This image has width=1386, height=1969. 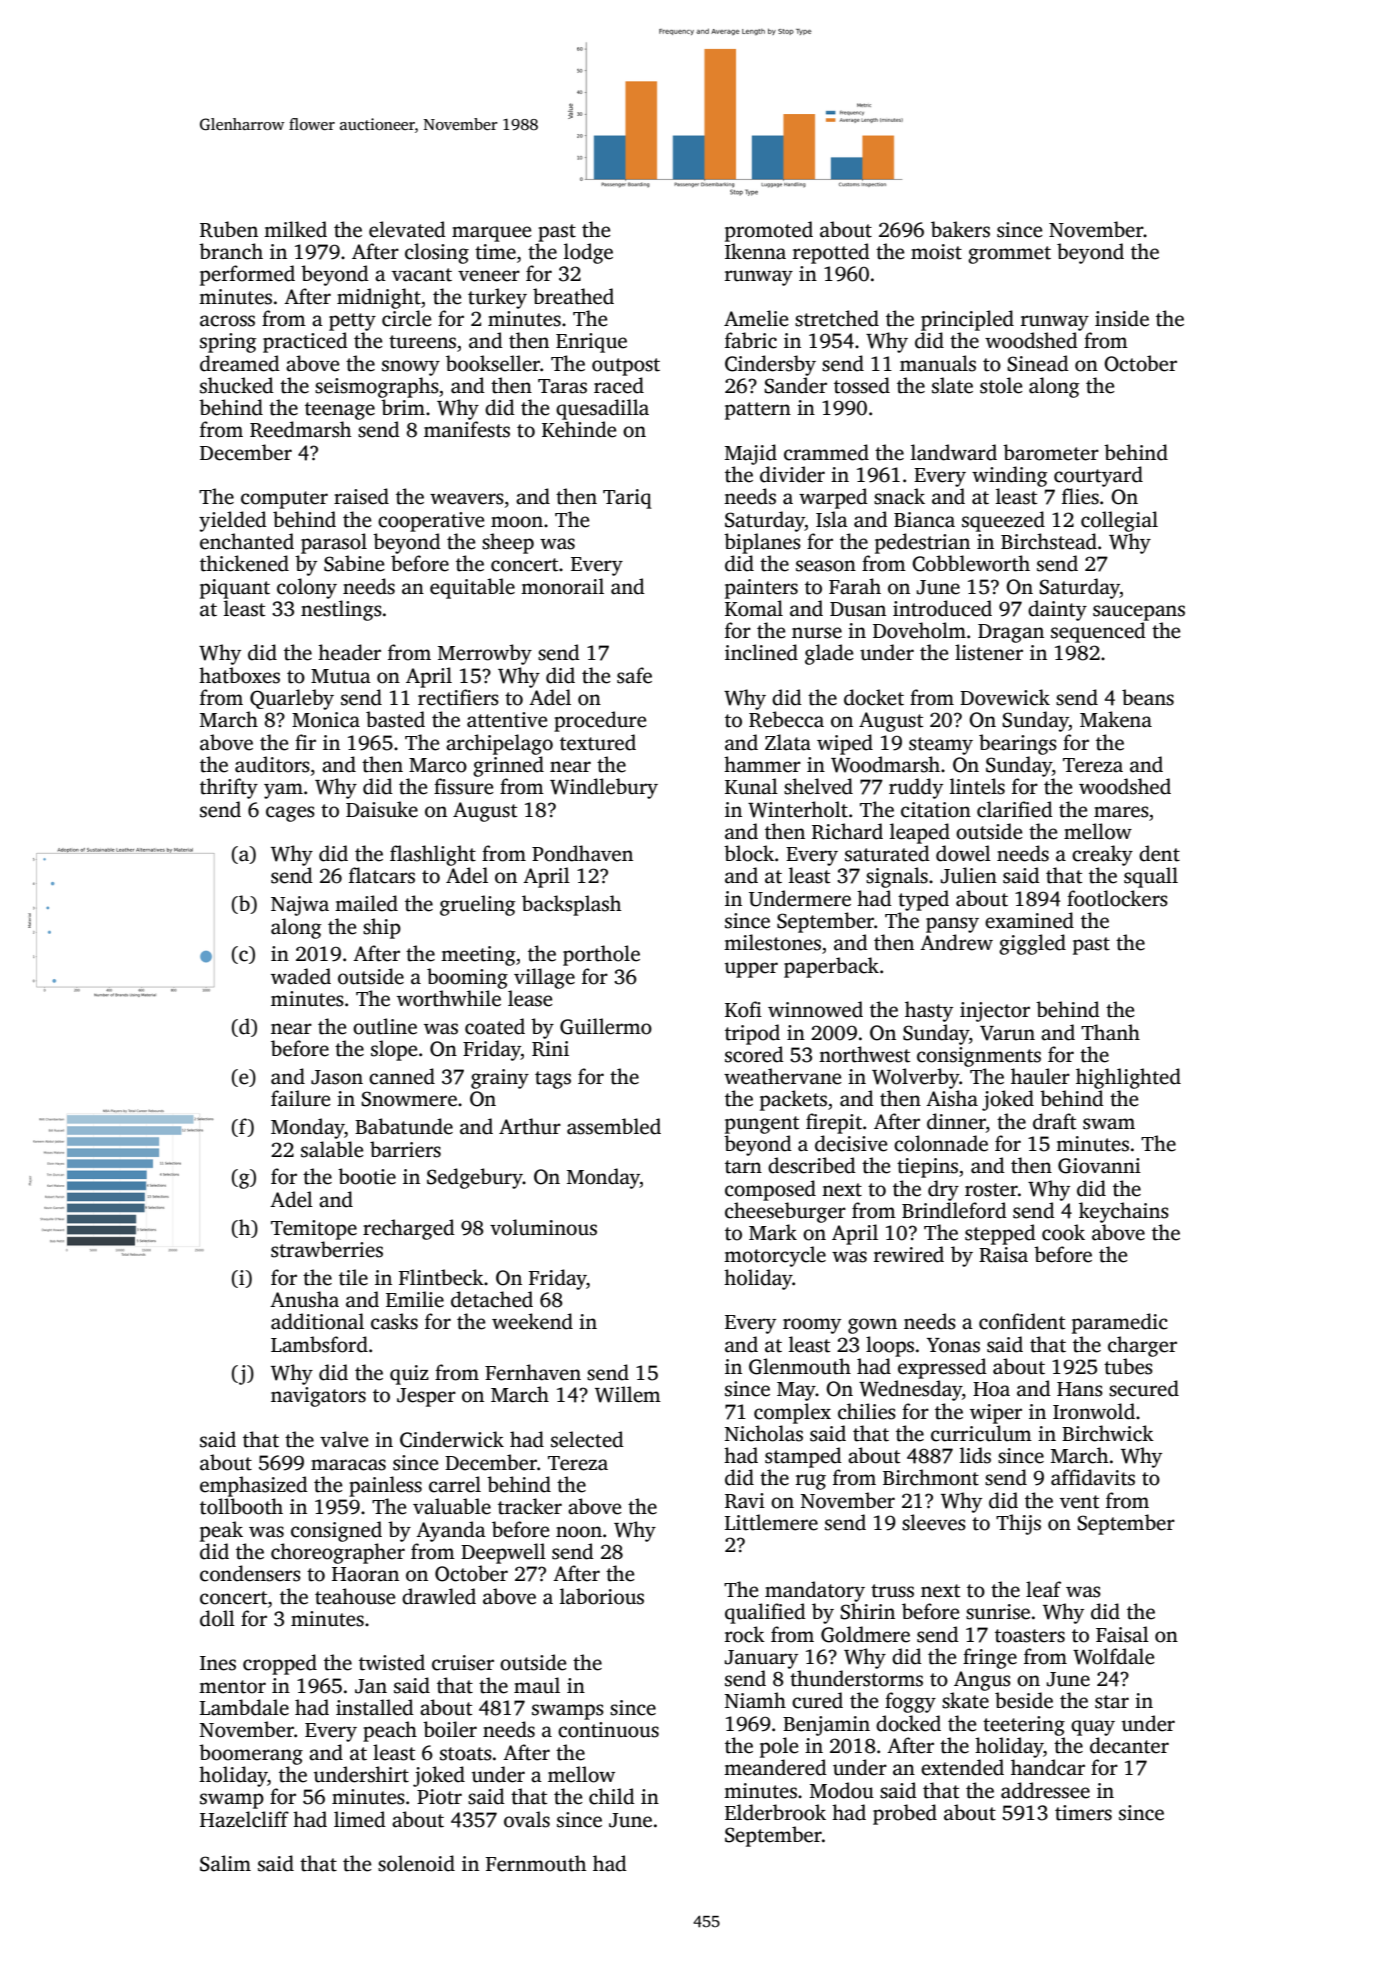 What do you see at coordinates (229, 229) in the image?
I see `Ruben` at bounding box center [229, 229].
